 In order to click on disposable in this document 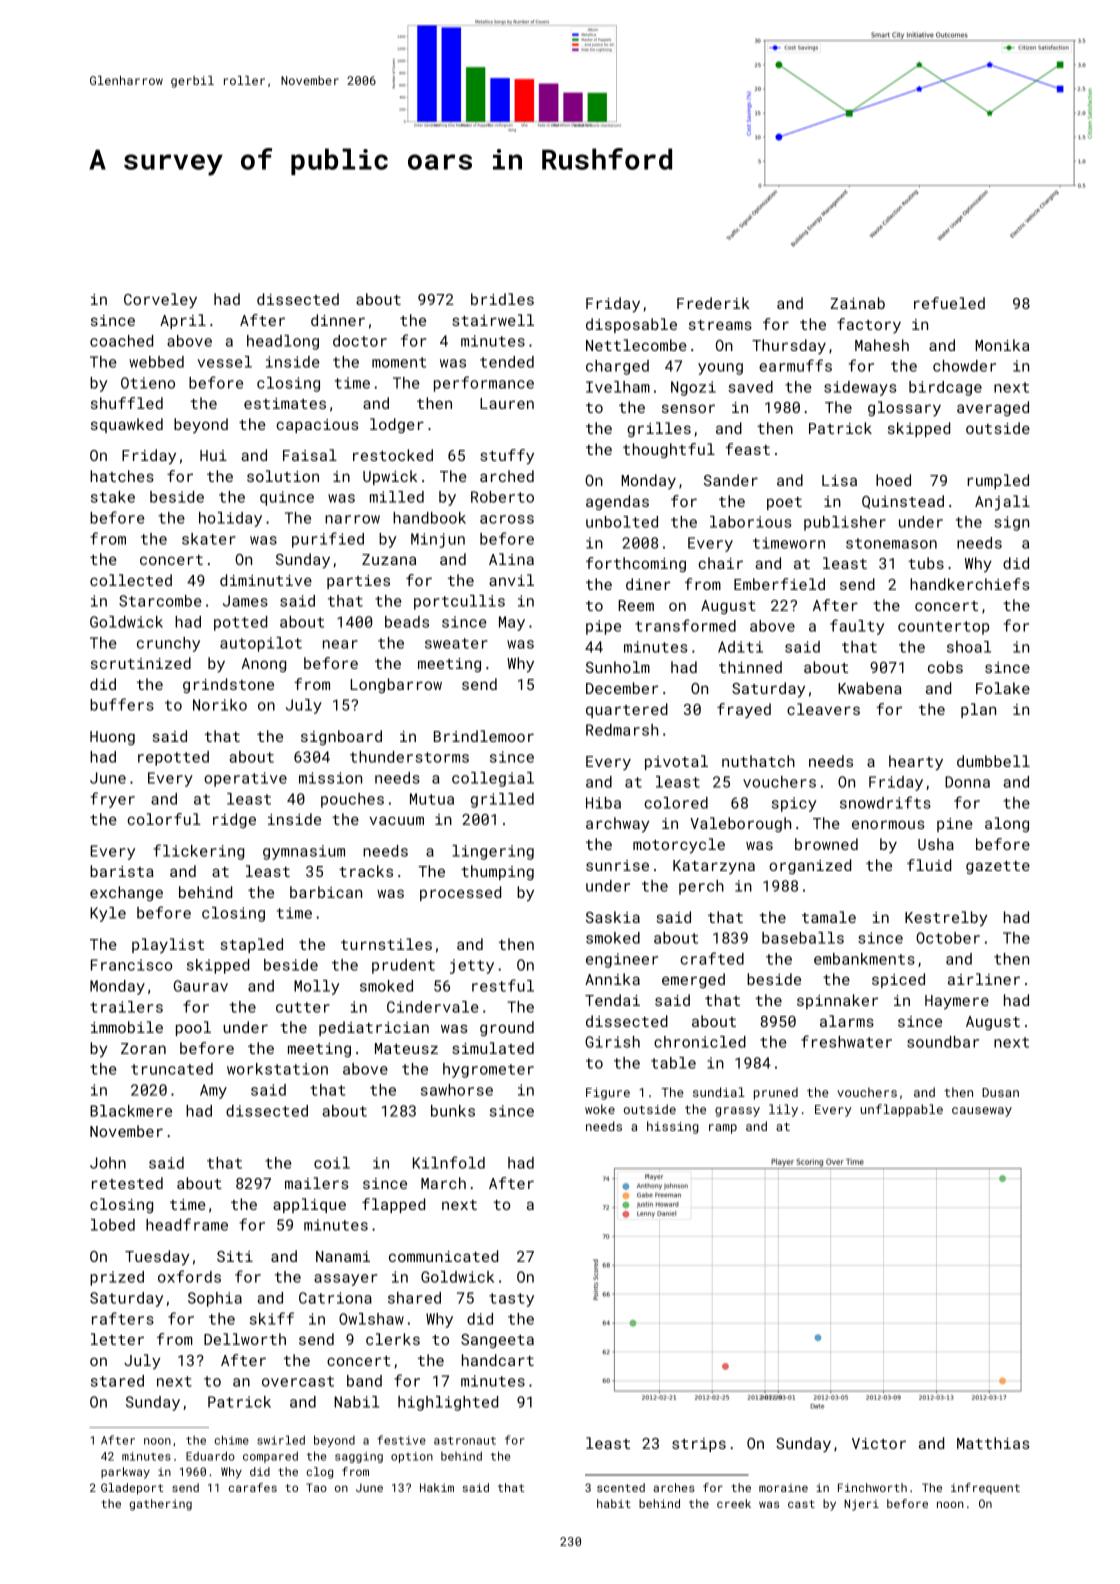, I will do `click(631, 325)`.
